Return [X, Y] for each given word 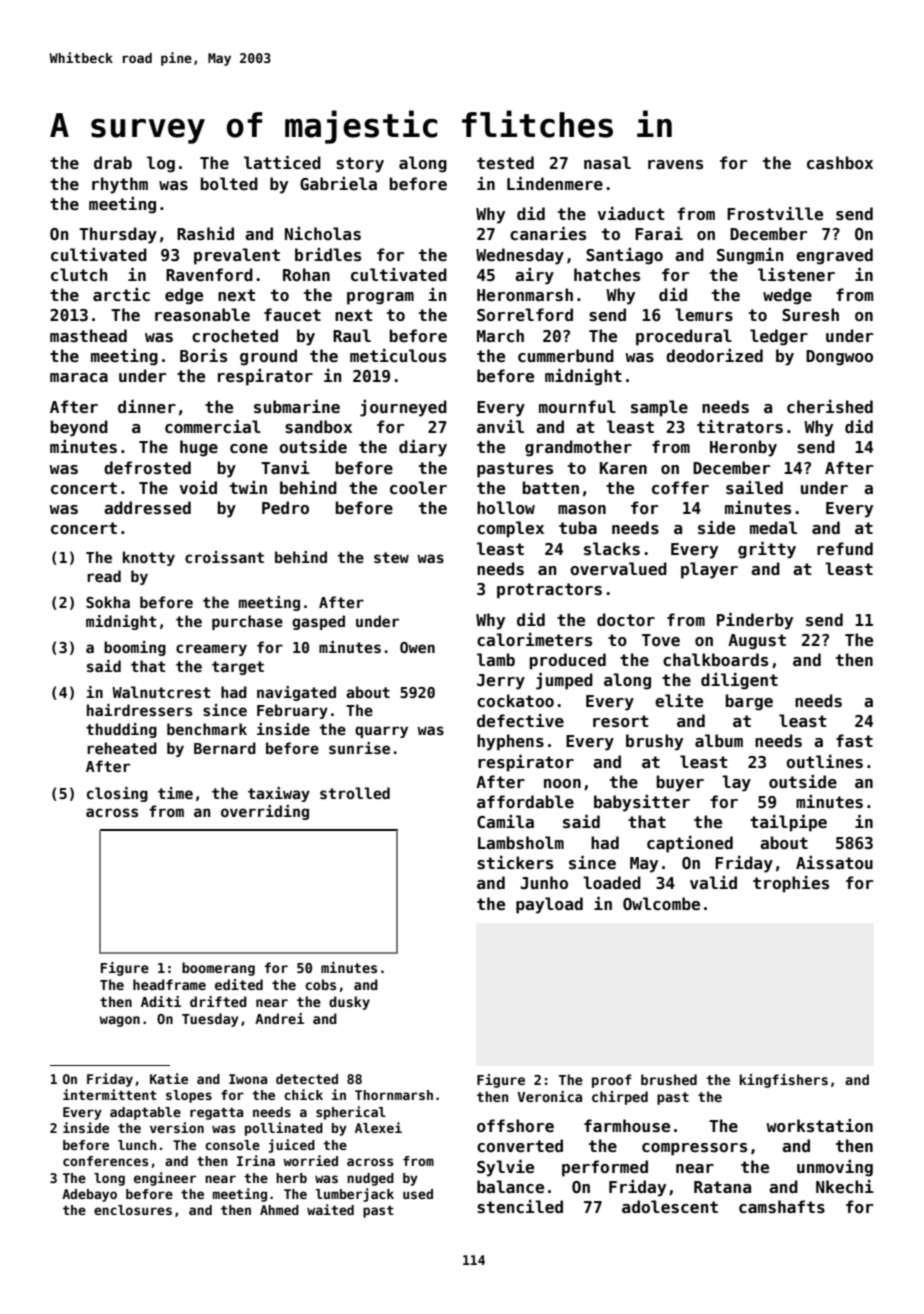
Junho [544, 882]
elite [679, 701]
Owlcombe [661, 904]
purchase [247, 622]
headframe [169, 984]
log [161, 164]
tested [505, 163]
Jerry [501, 682]
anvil [500, 426]
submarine [297, 407]
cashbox [840, 163]
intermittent [110, 1094]
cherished [830, 407]
